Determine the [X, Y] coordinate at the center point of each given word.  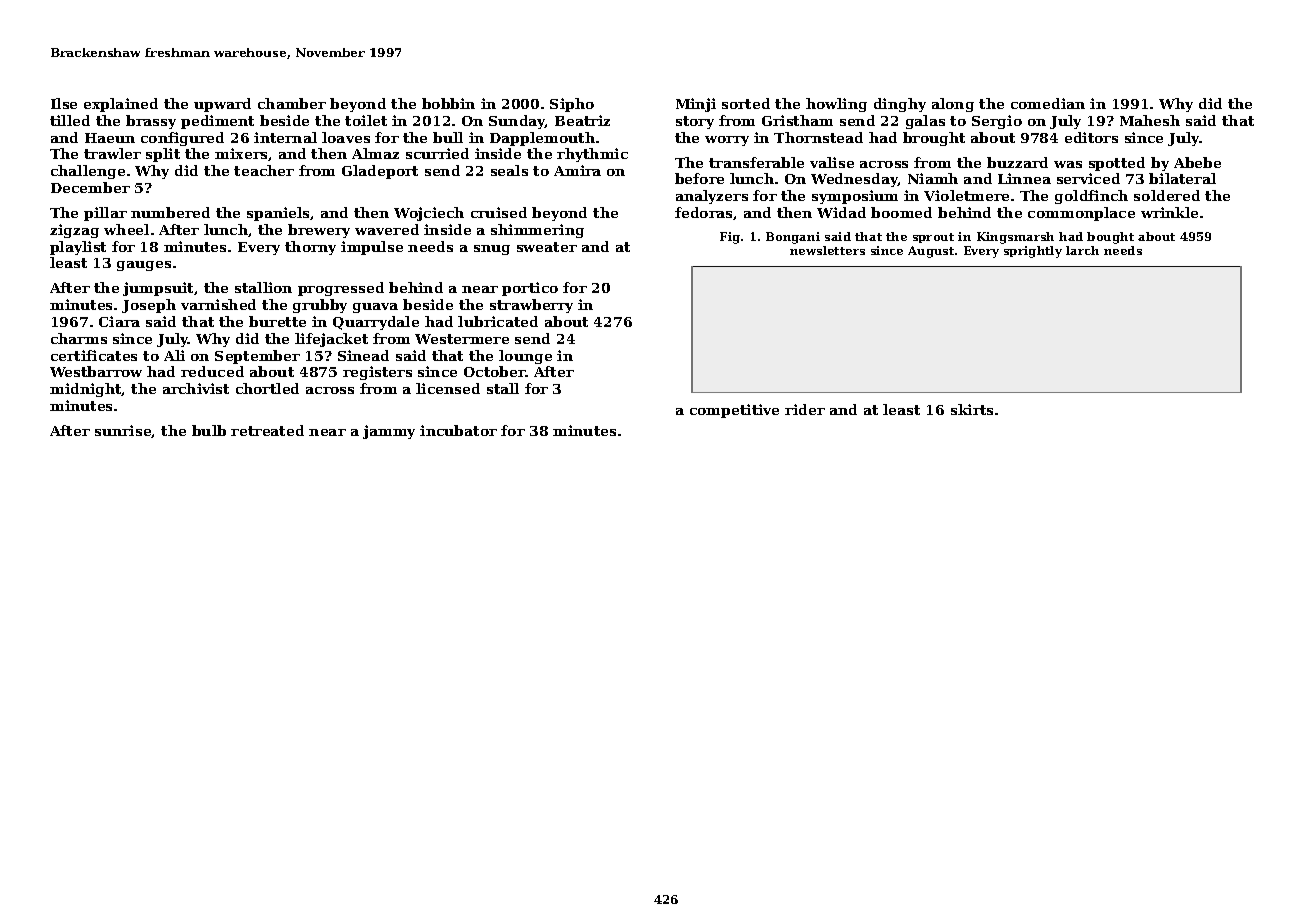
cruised [499, 212]
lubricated [498, 321]
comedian [1048, 103]
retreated [267, 430]
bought [1110, 238]
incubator [458, 430]
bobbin [448, 103]
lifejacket [331, 340]
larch [1082, 250]
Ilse [64, 103]
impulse [372, 248]
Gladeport [380, 172]
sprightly [1033, 252]
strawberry [531, 306]
